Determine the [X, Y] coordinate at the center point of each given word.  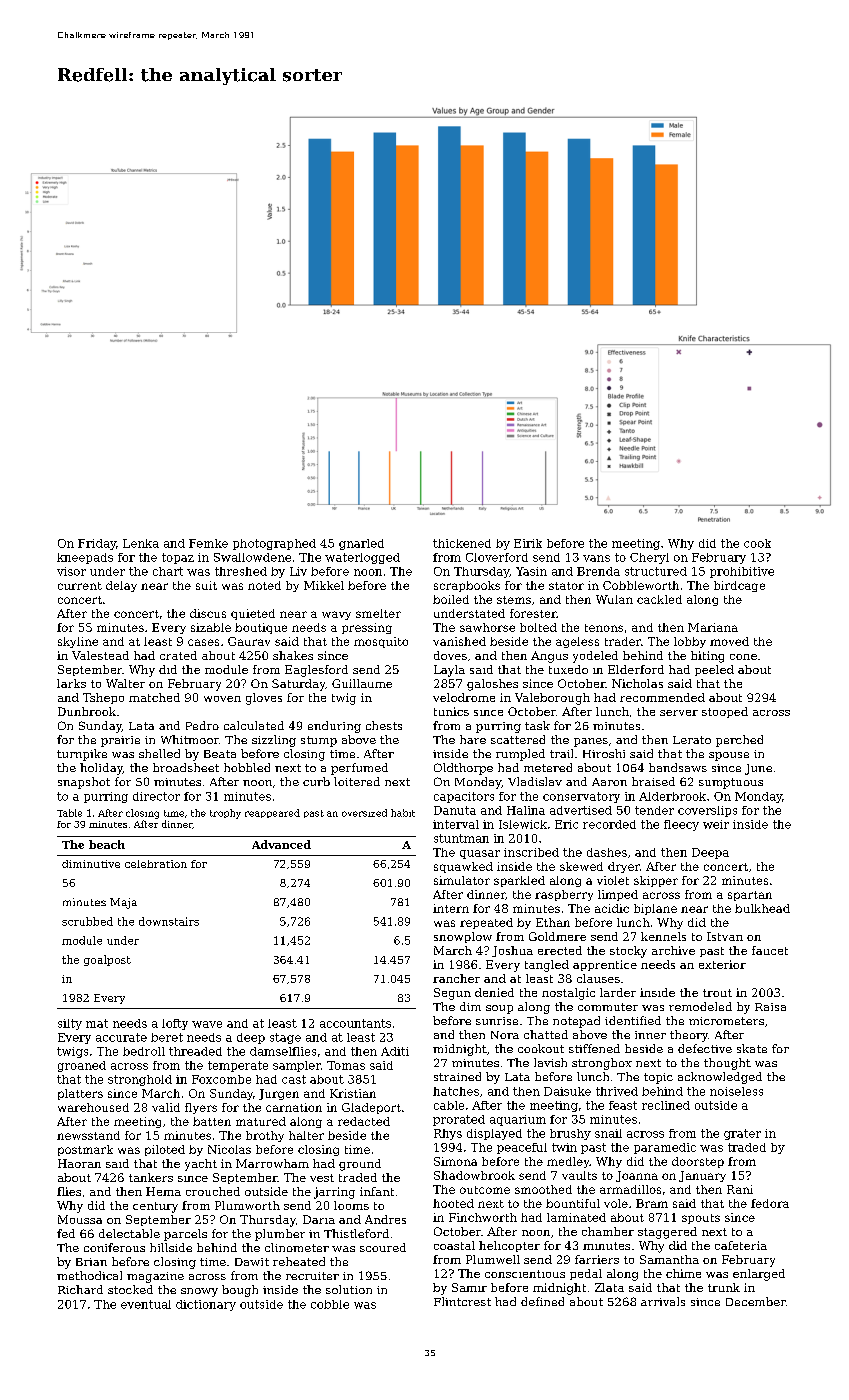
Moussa [80, 1219]
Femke [208, 543]
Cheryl [649, 558]
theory [689, 1036]
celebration [156, 864]
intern [451, 908]
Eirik [528, 543]
